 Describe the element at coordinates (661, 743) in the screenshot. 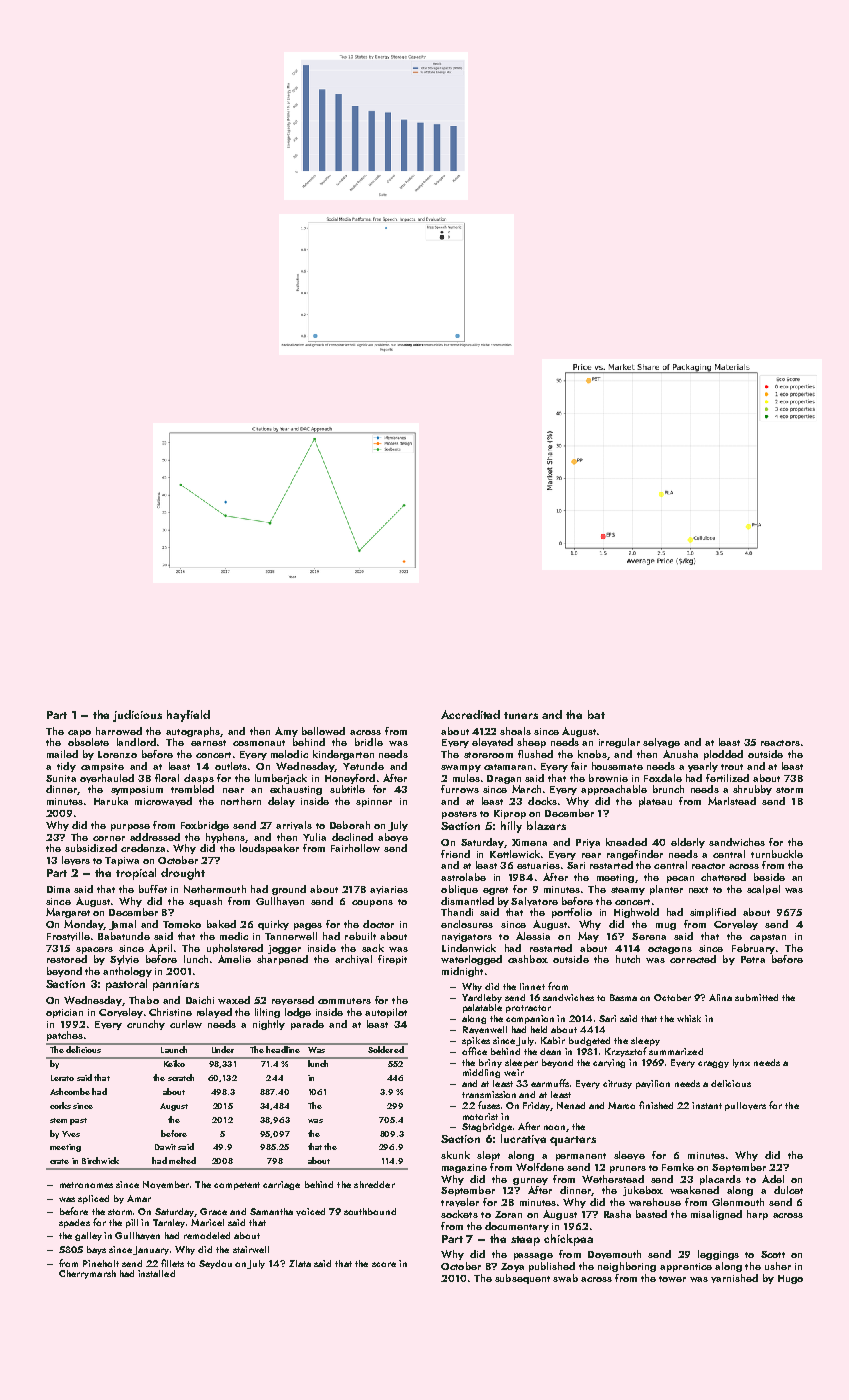

I see `selvage` at that location.
